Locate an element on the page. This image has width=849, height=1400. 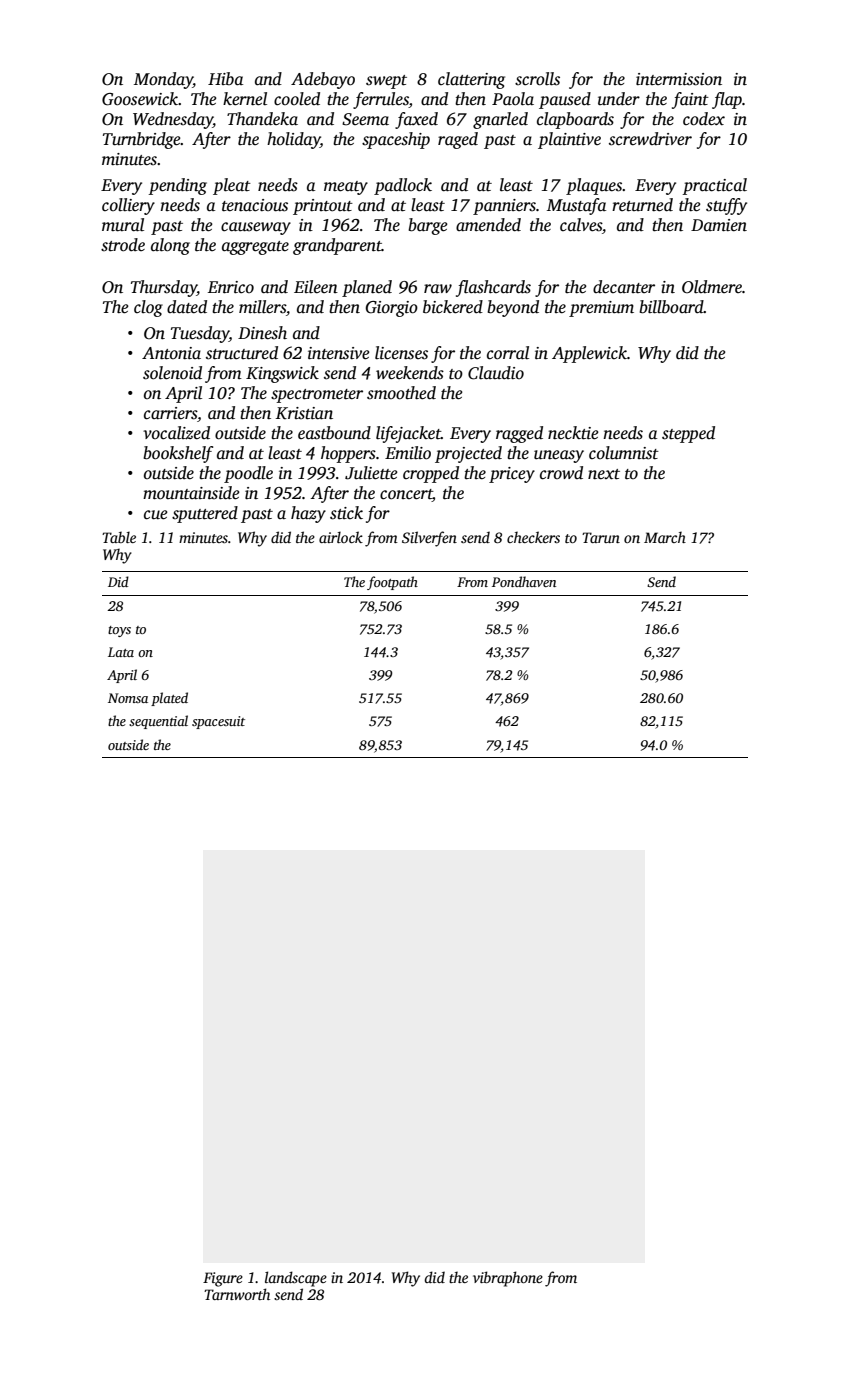
clattering is located at coordinates (471, 80).
